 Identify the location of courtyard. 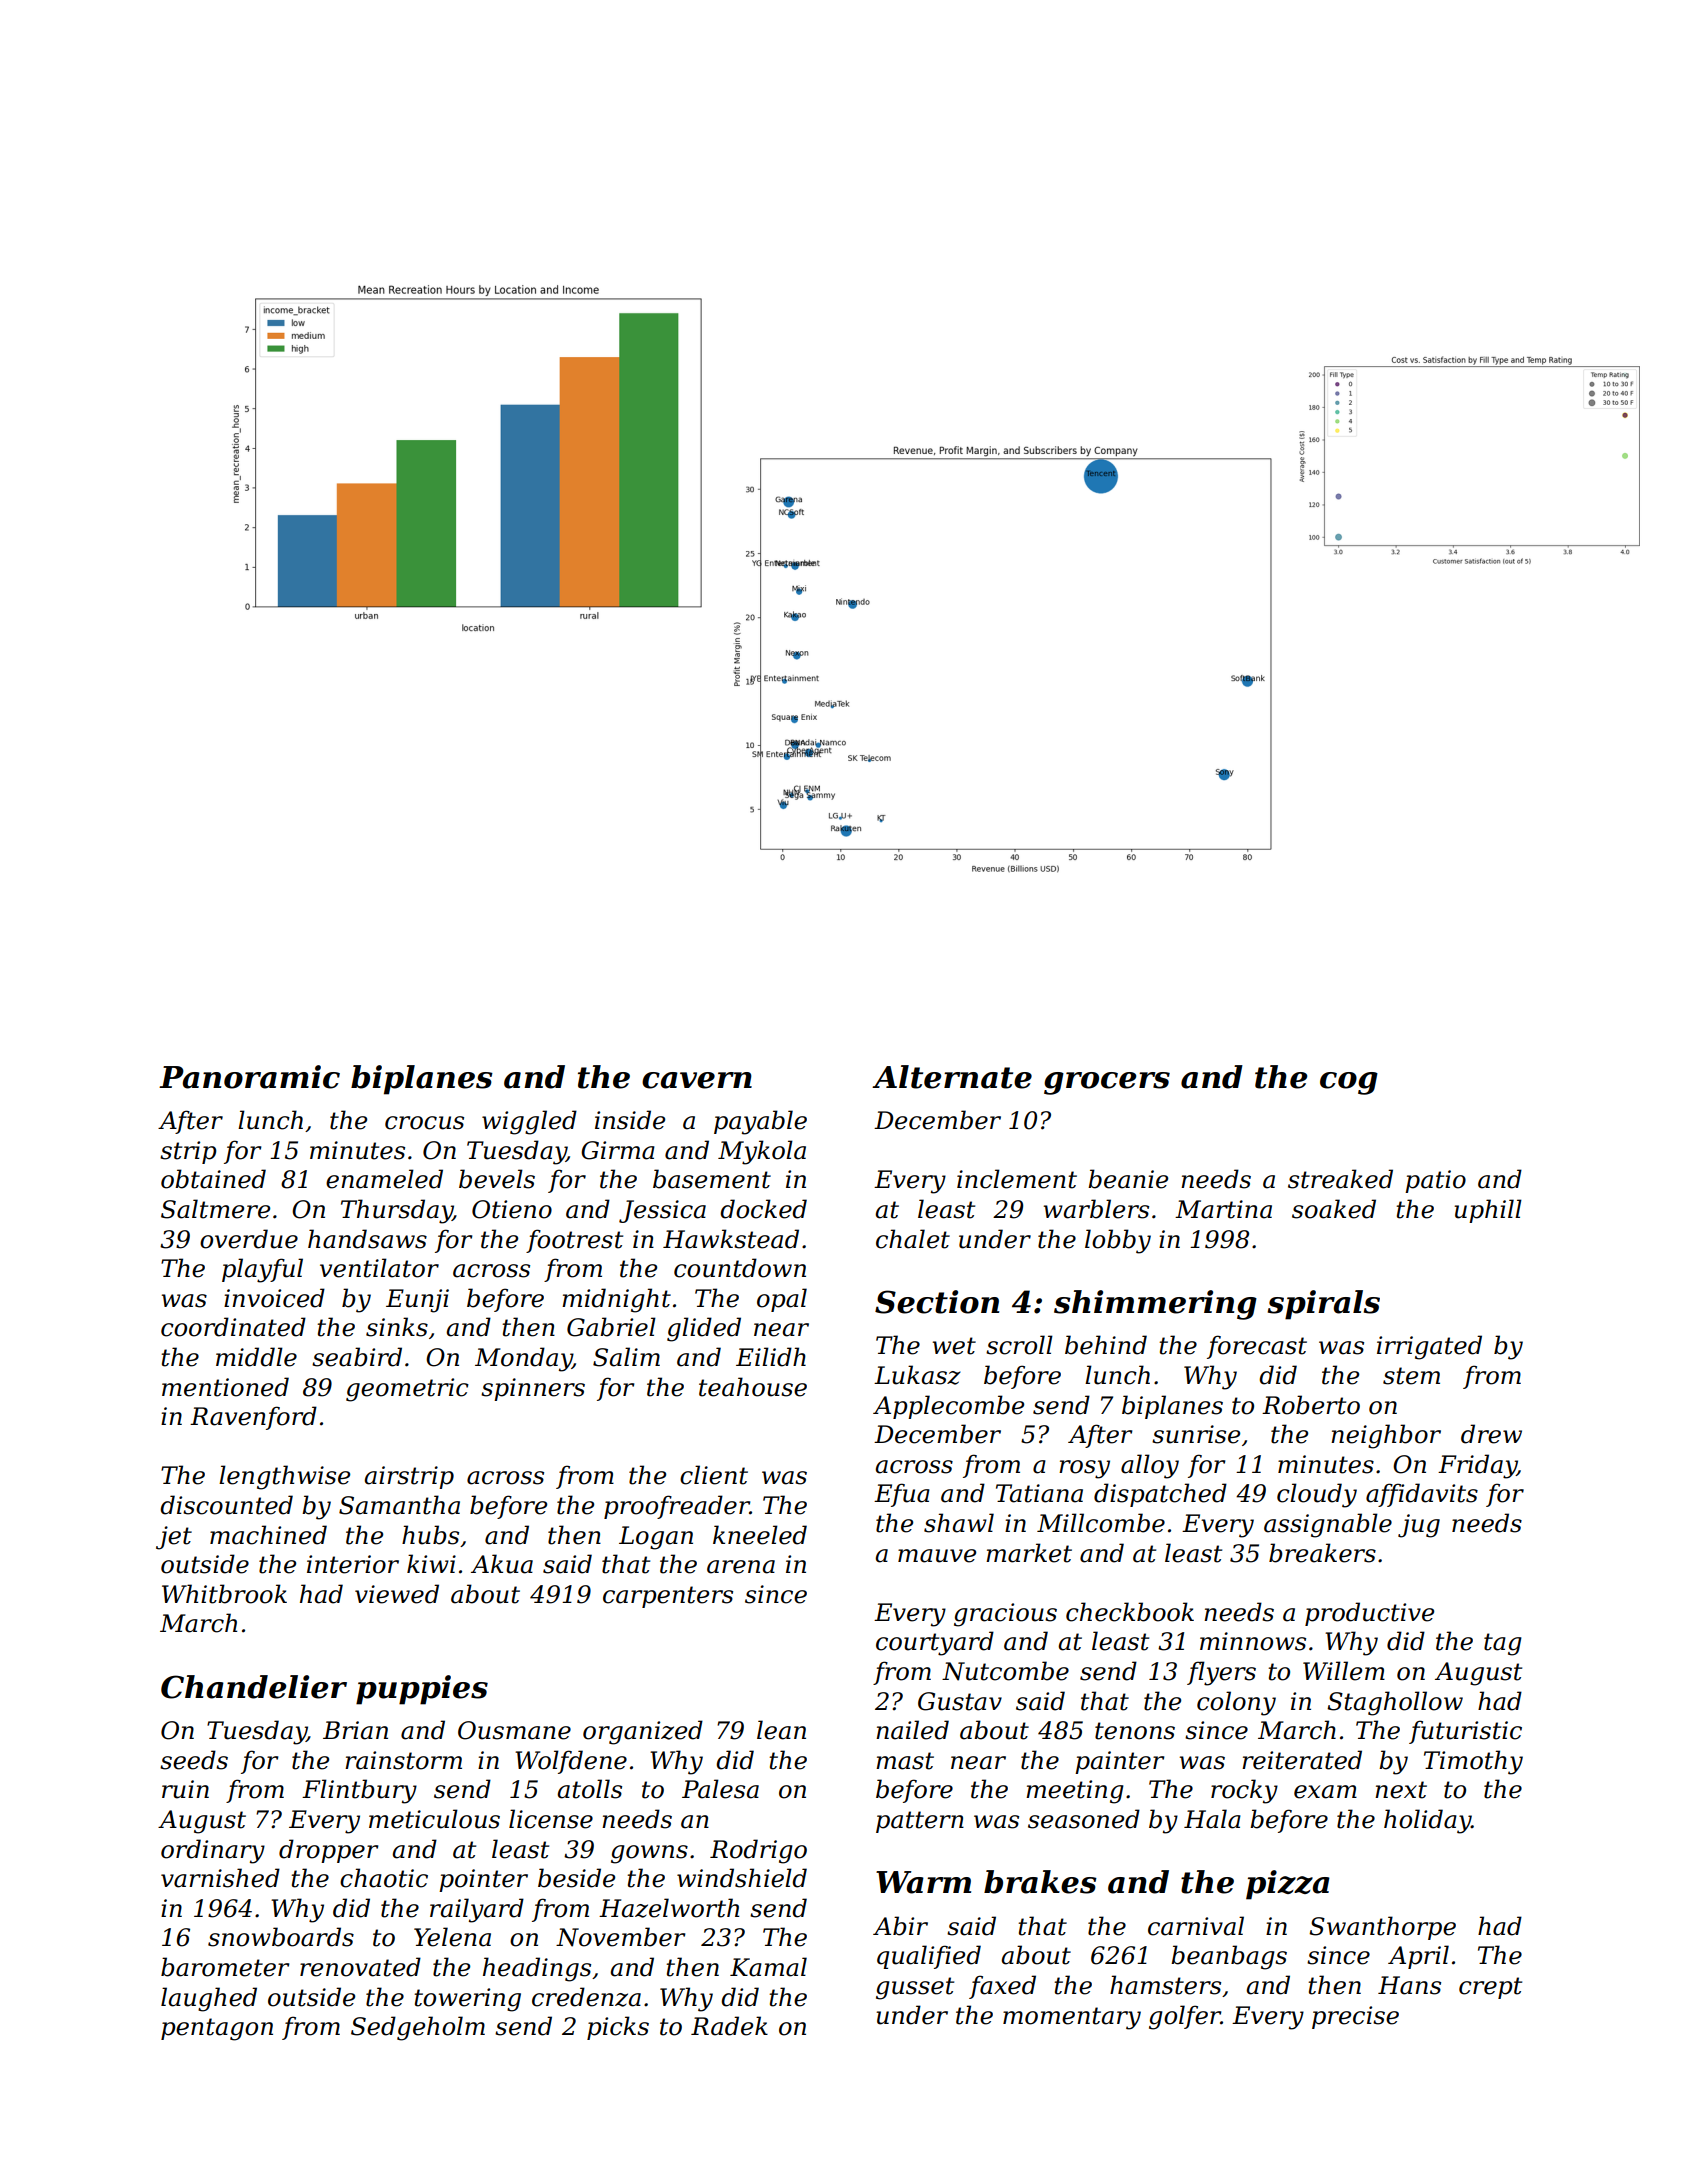
(935, 1643).
